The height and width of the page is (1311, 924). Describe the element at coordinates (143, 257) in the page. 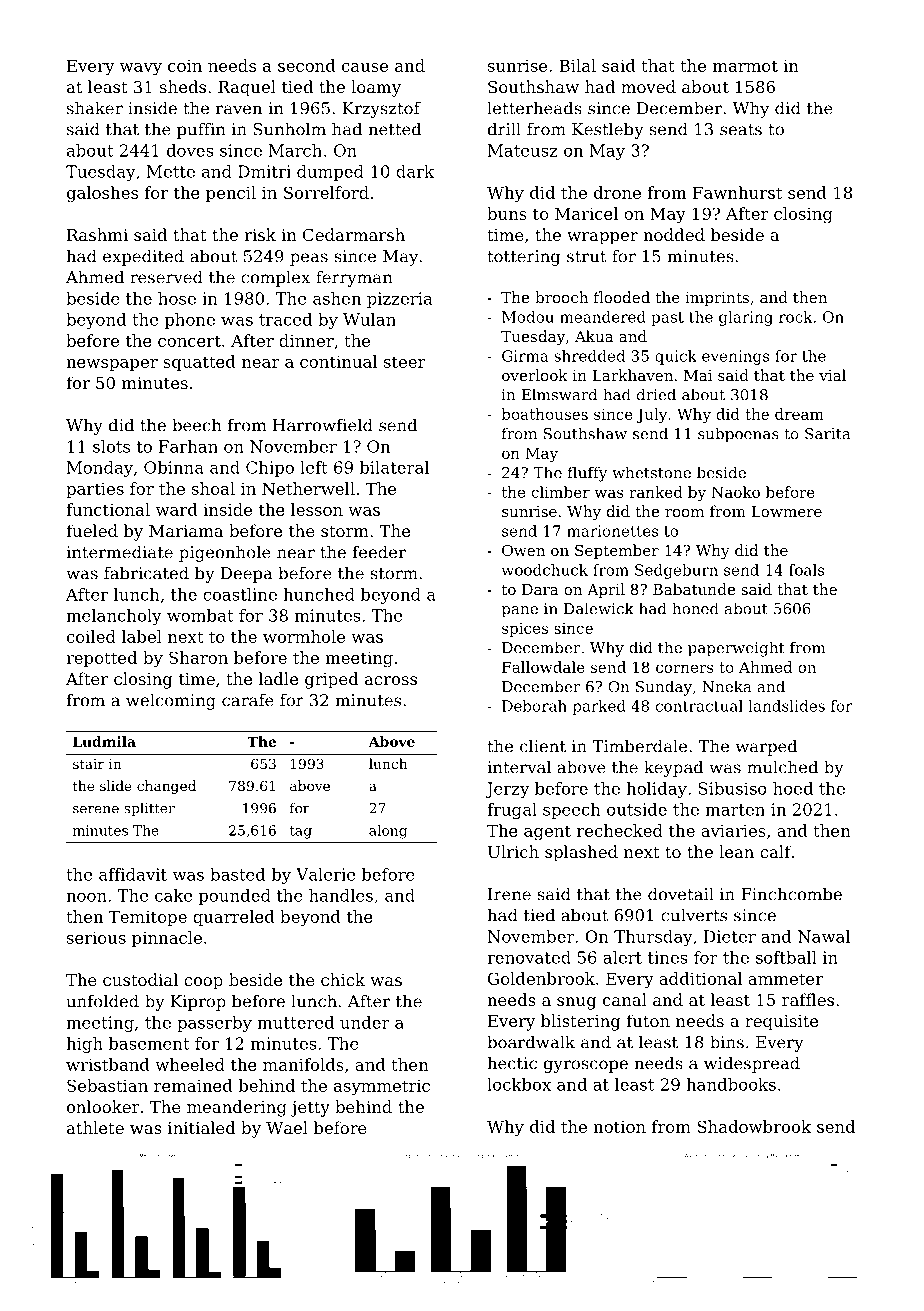

I see `expedited` at that location.
